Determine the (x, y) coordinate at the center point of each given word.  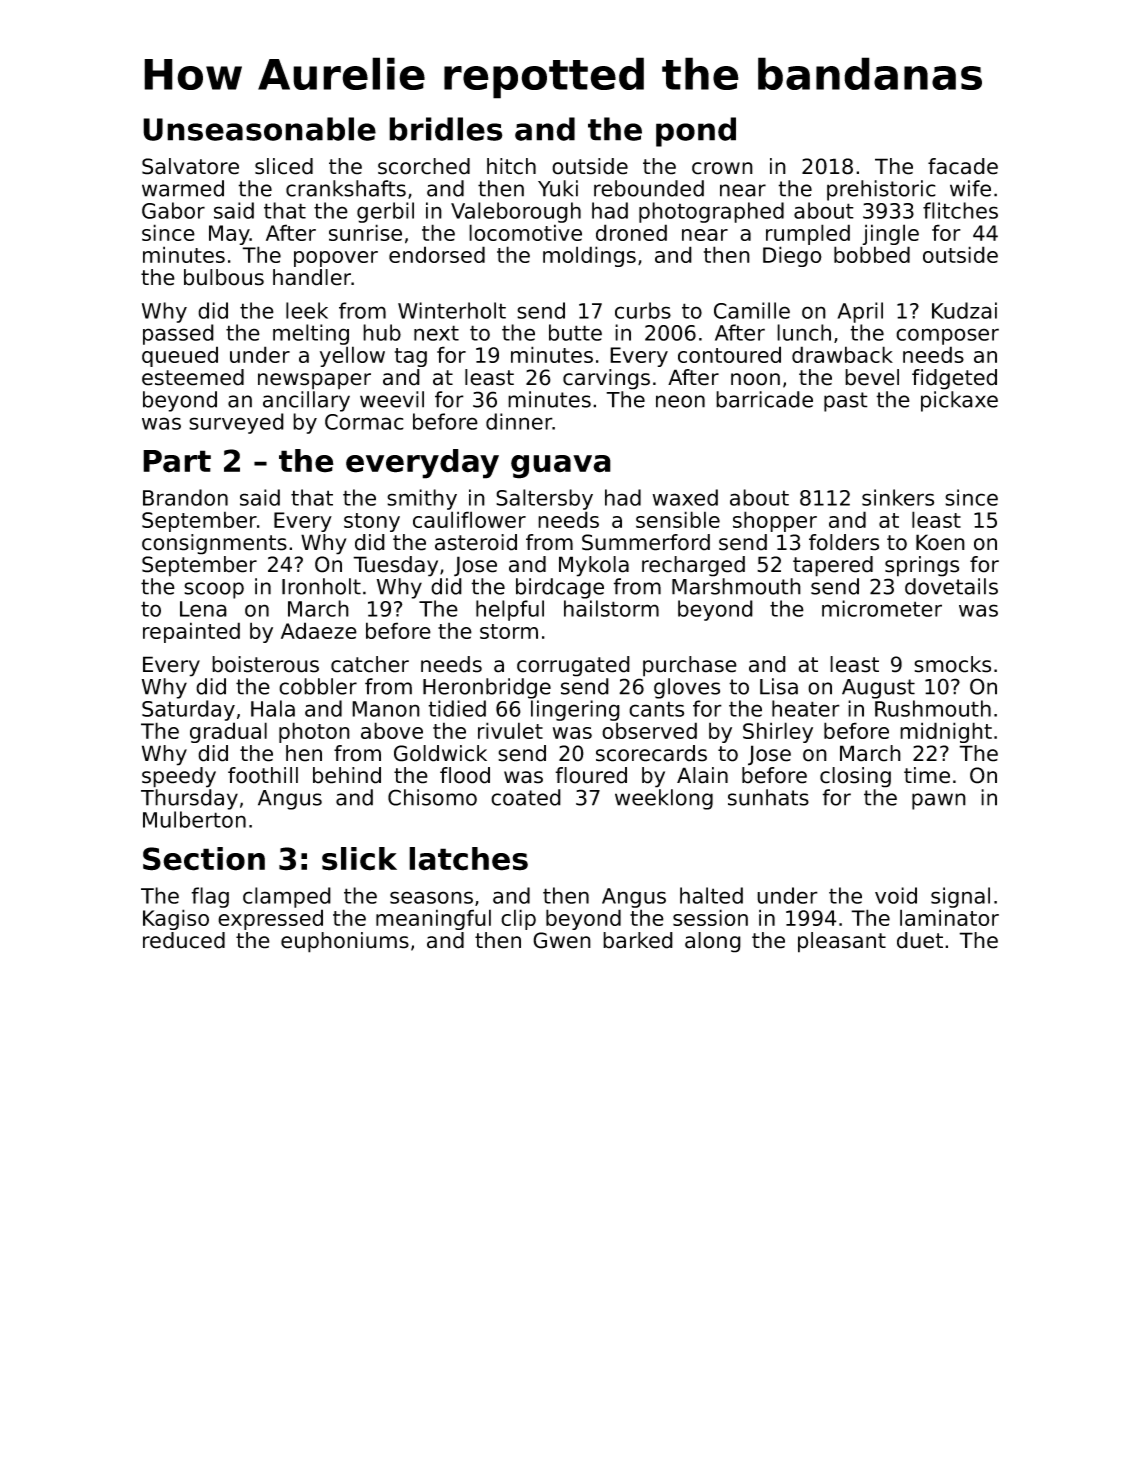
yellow (352, 356)
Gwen (562, 940)
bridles (446, 129)
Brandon (185, 497)
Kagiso (176, 919)
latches (468, 859)
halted (711, 895)
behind (347, 775)
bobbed (872, 254)
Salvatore (190, 166)
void (896, 895)
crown (722, 168)
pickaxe (959, 401)
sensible (678, 519)
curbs (643, 310)
